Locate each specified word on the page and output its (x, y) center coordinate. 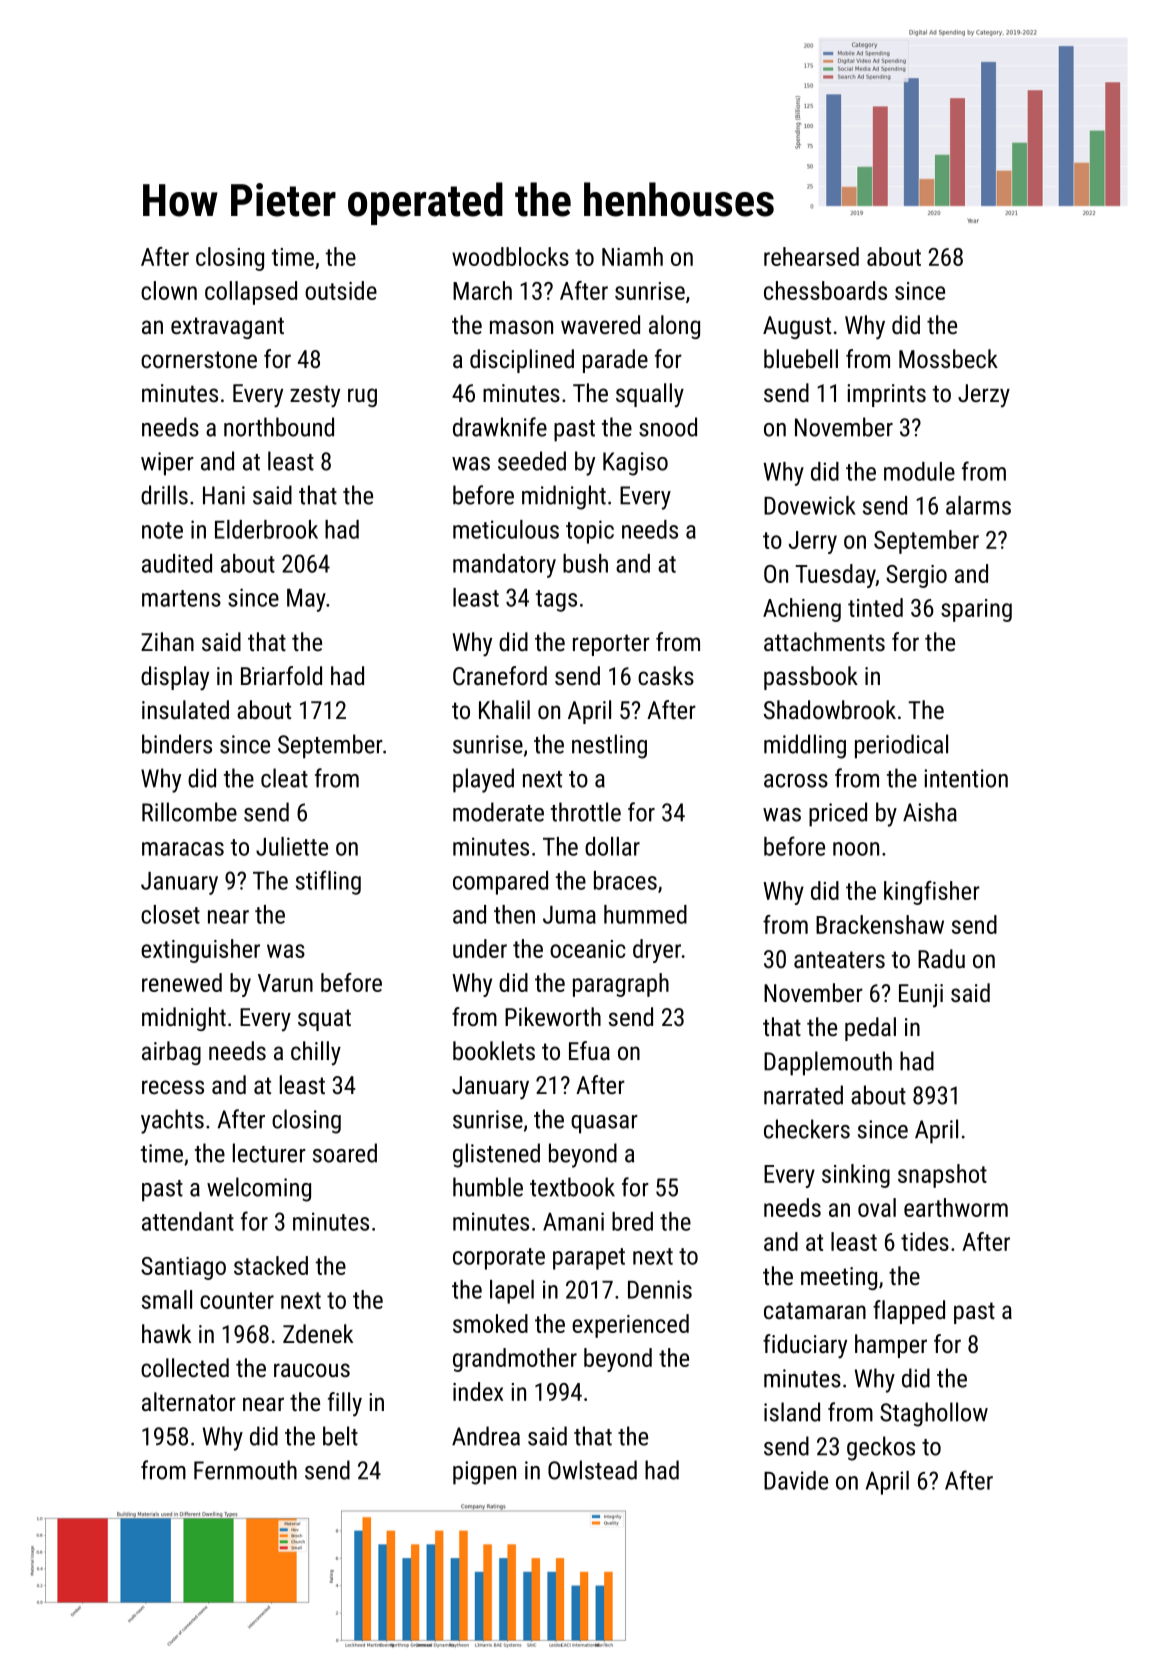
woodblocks (510, 256)
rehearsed (811, 256)
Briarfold (281, 675)
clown (169, 290)
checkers (807, 1129)
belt (340, 1436)
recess (173, 1087)
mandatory (504, 566)
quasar (604, 1124)
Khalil (504, 709)
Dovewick (810, 505)
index (478, 1391)
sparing (976, 610)
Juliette (292, 846)
